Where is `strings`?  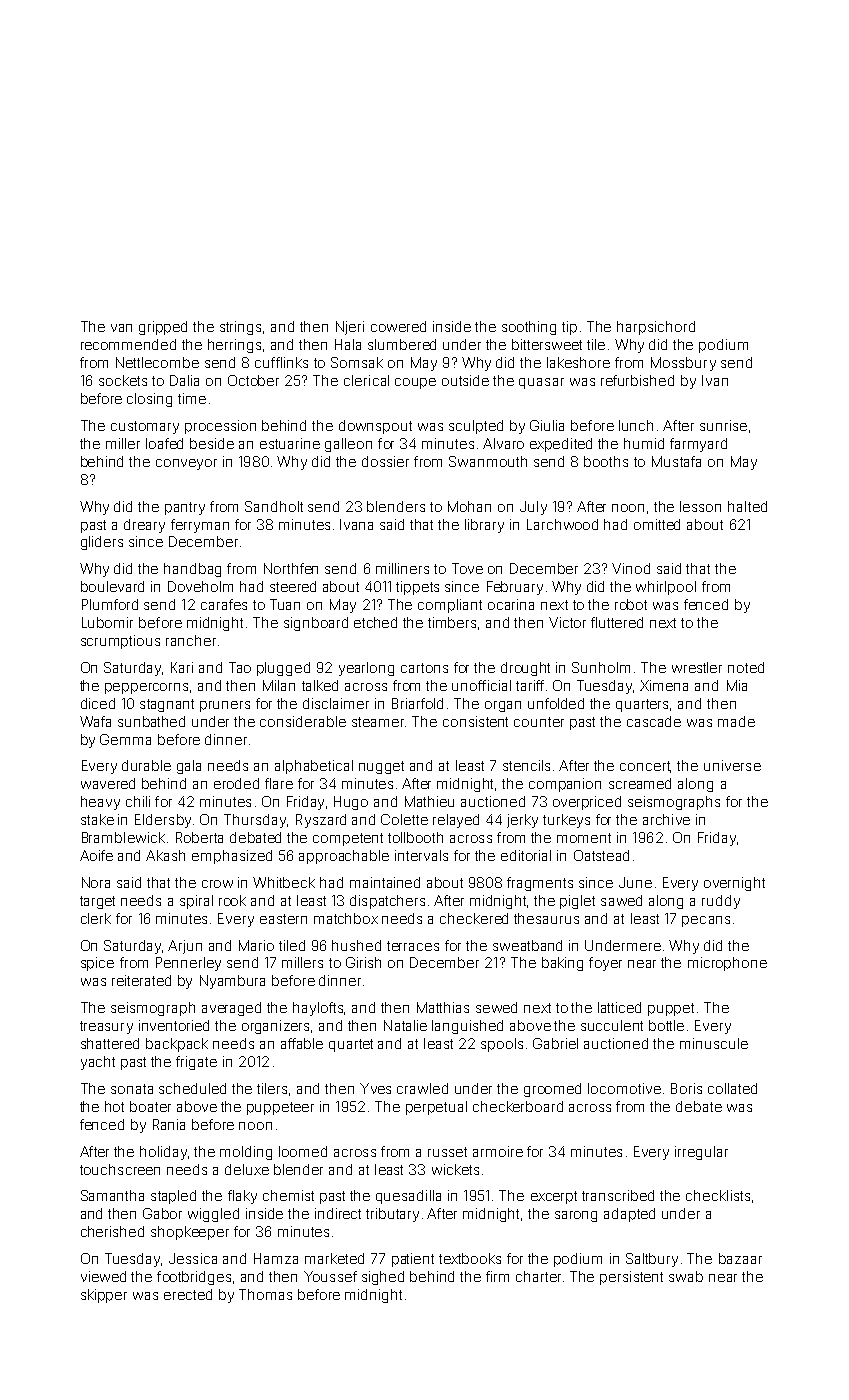 strings is located at coordinates (240, 328).
